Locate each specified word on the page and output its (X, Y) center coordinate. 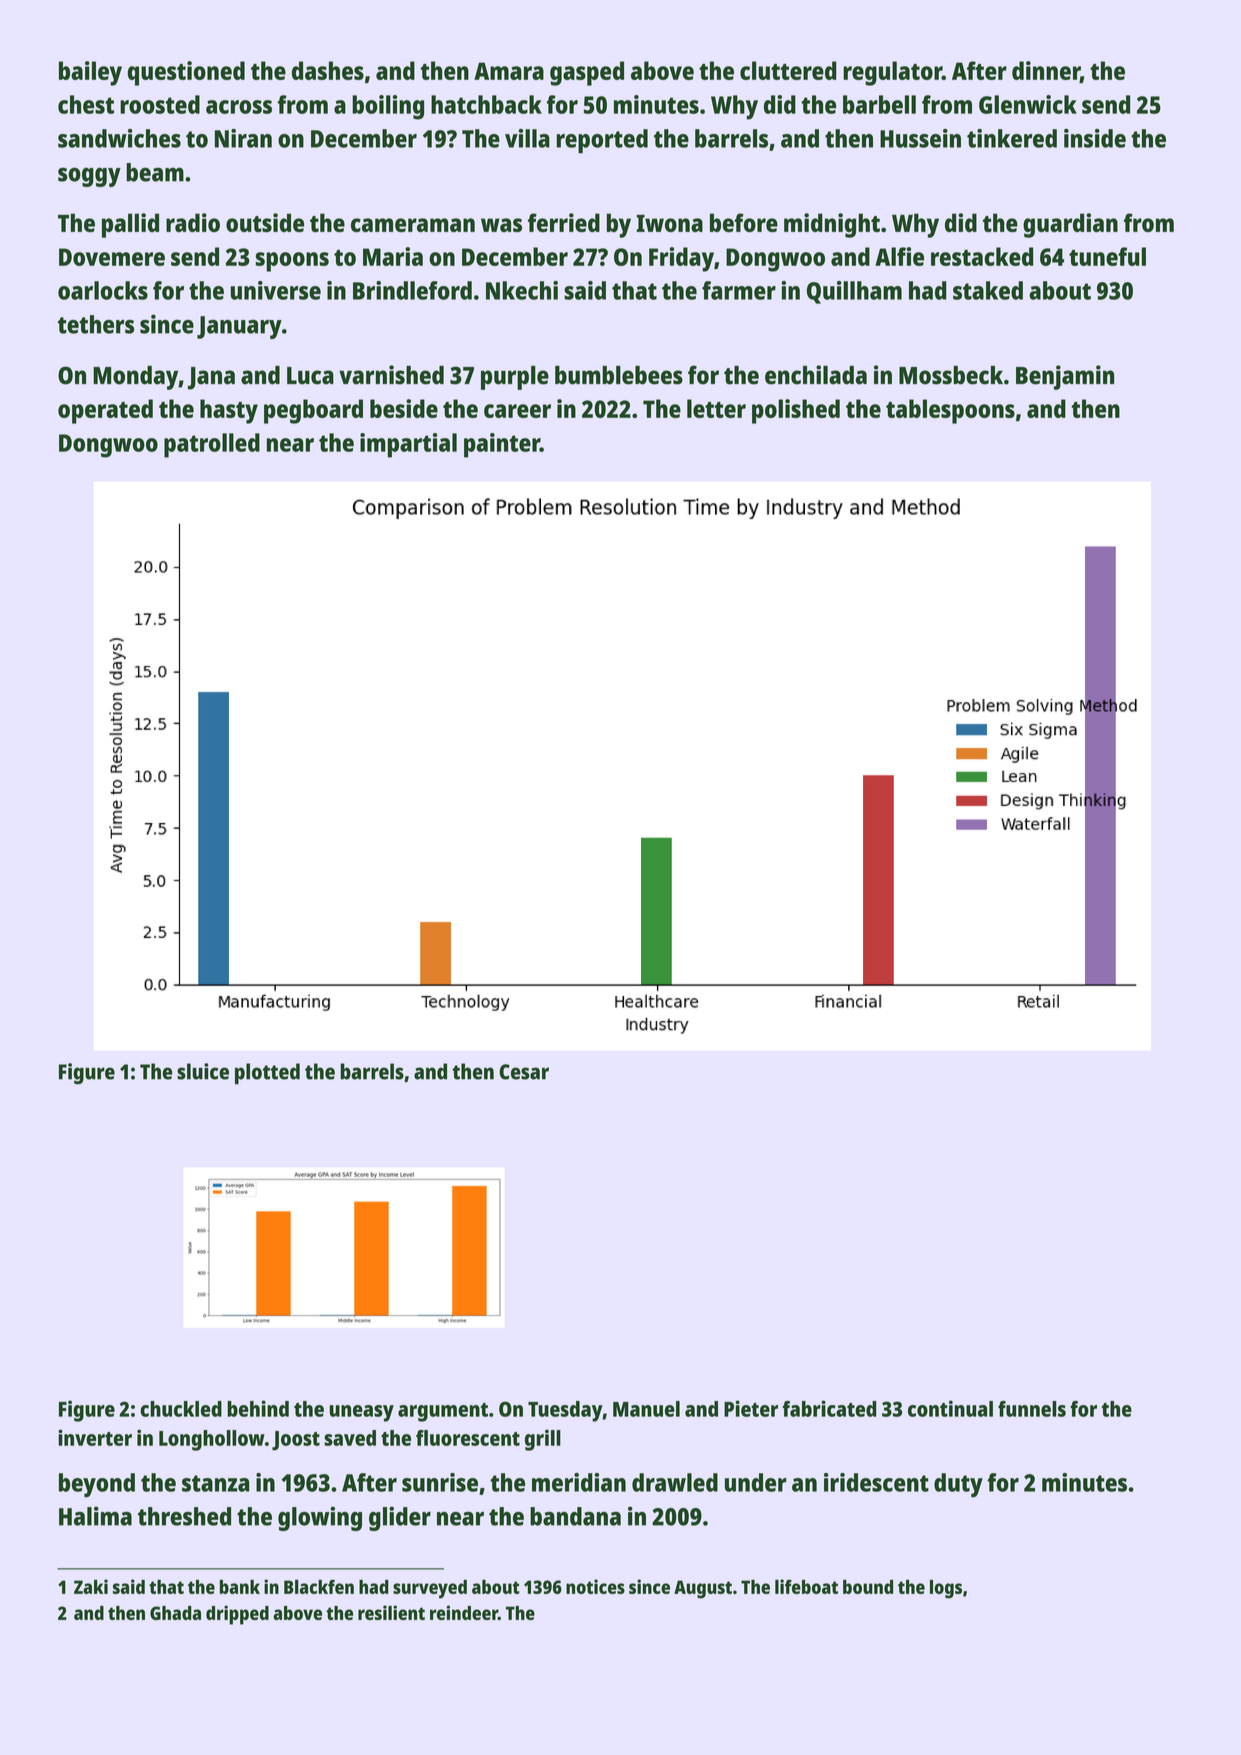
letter (716, 408)
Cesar (524, 1072)
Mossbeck (951, 375)
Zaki (91, 1586)
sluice (203, 1071)
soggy (89, 177)
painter (502, 445)
